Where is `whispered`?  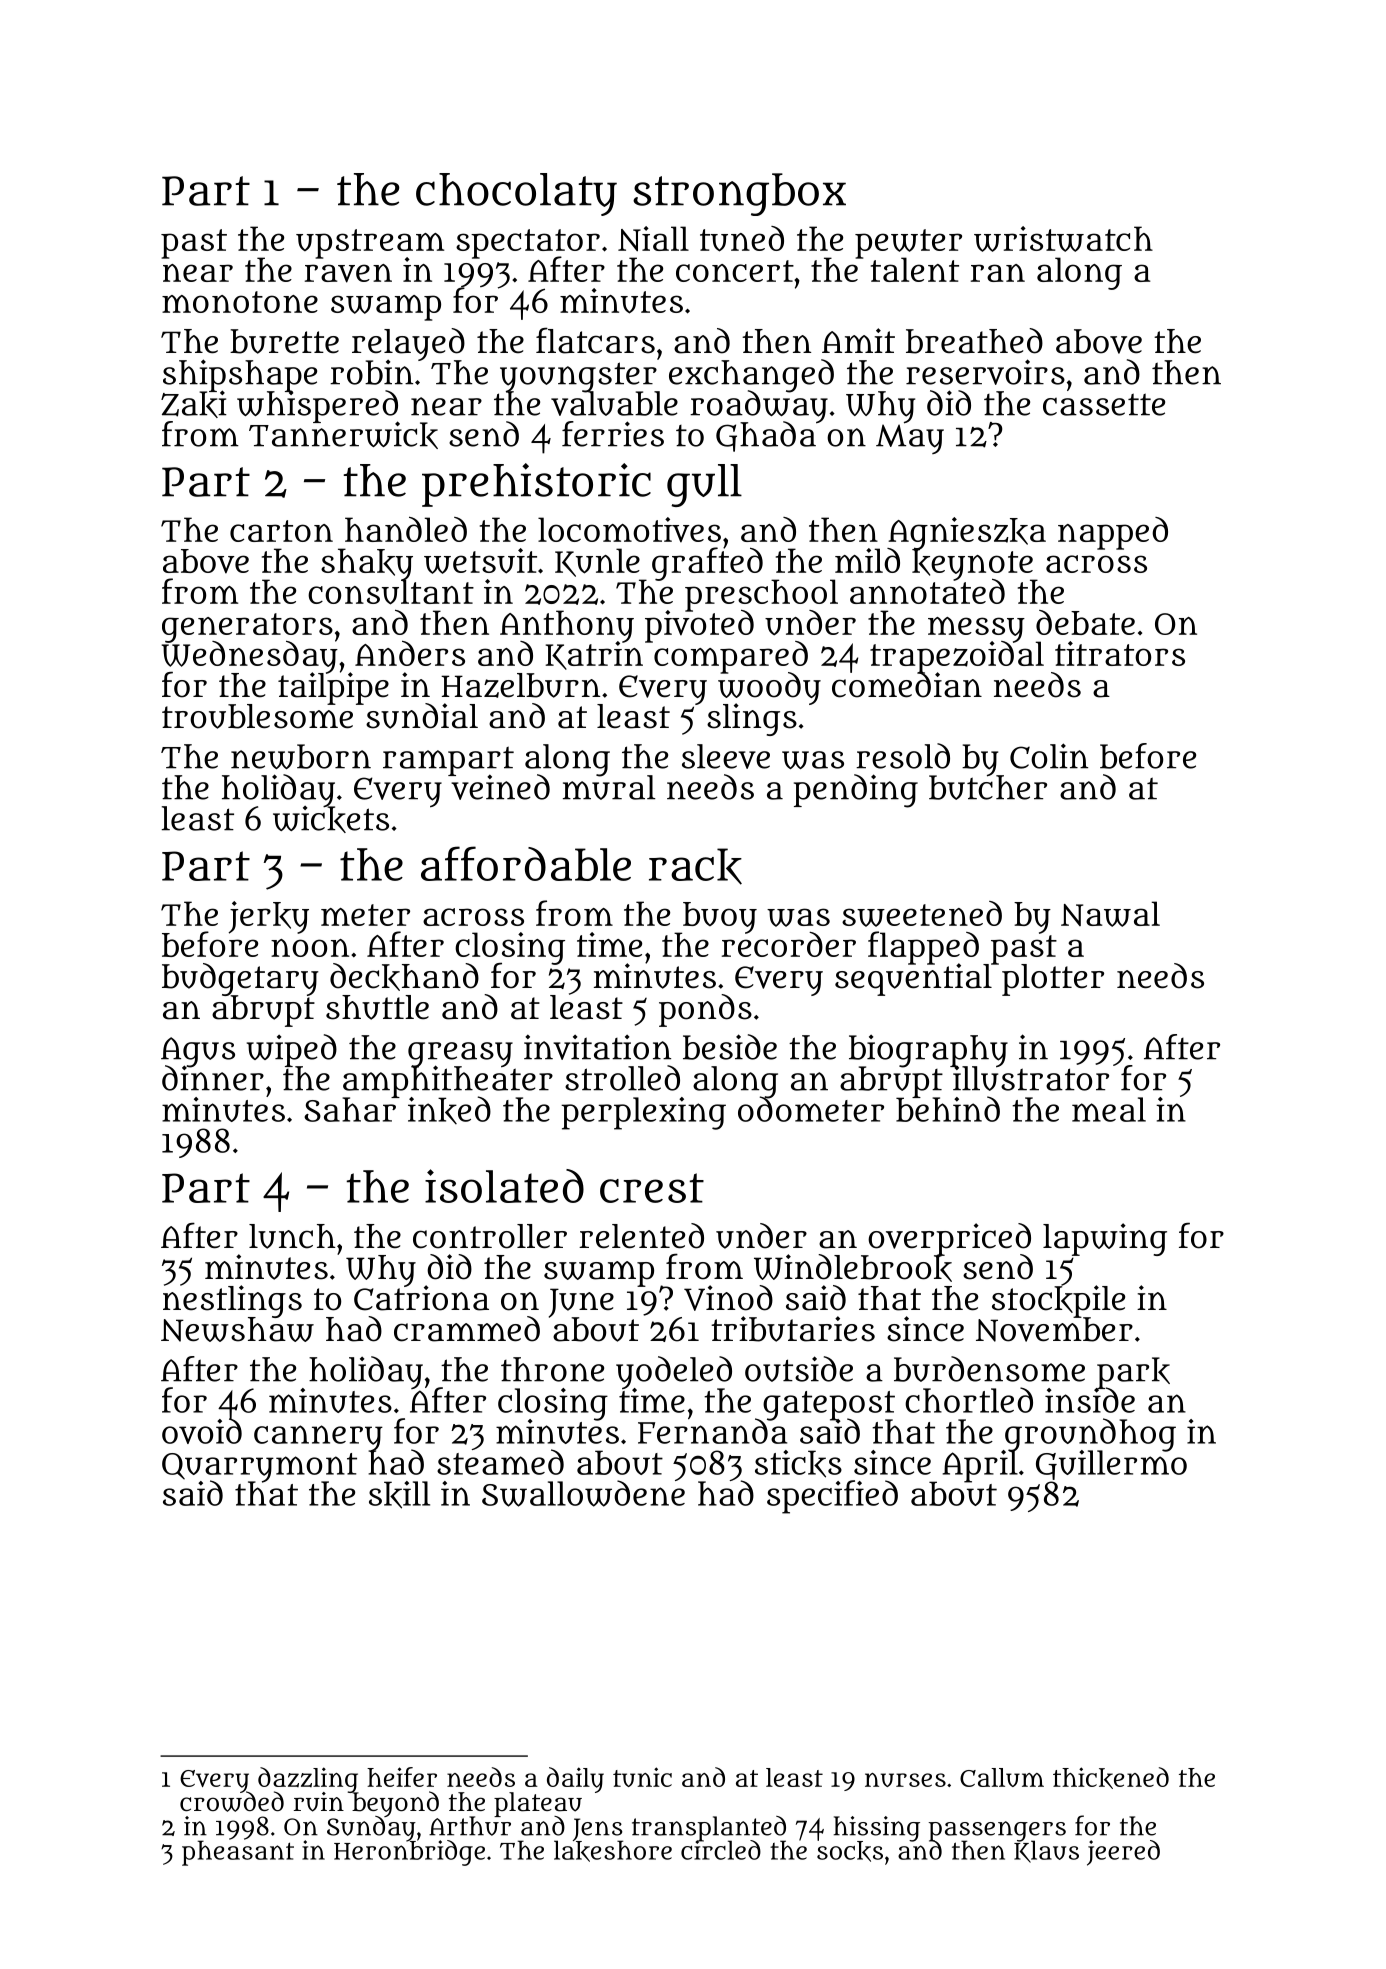 whispered is located at coordinates (317, 406).
